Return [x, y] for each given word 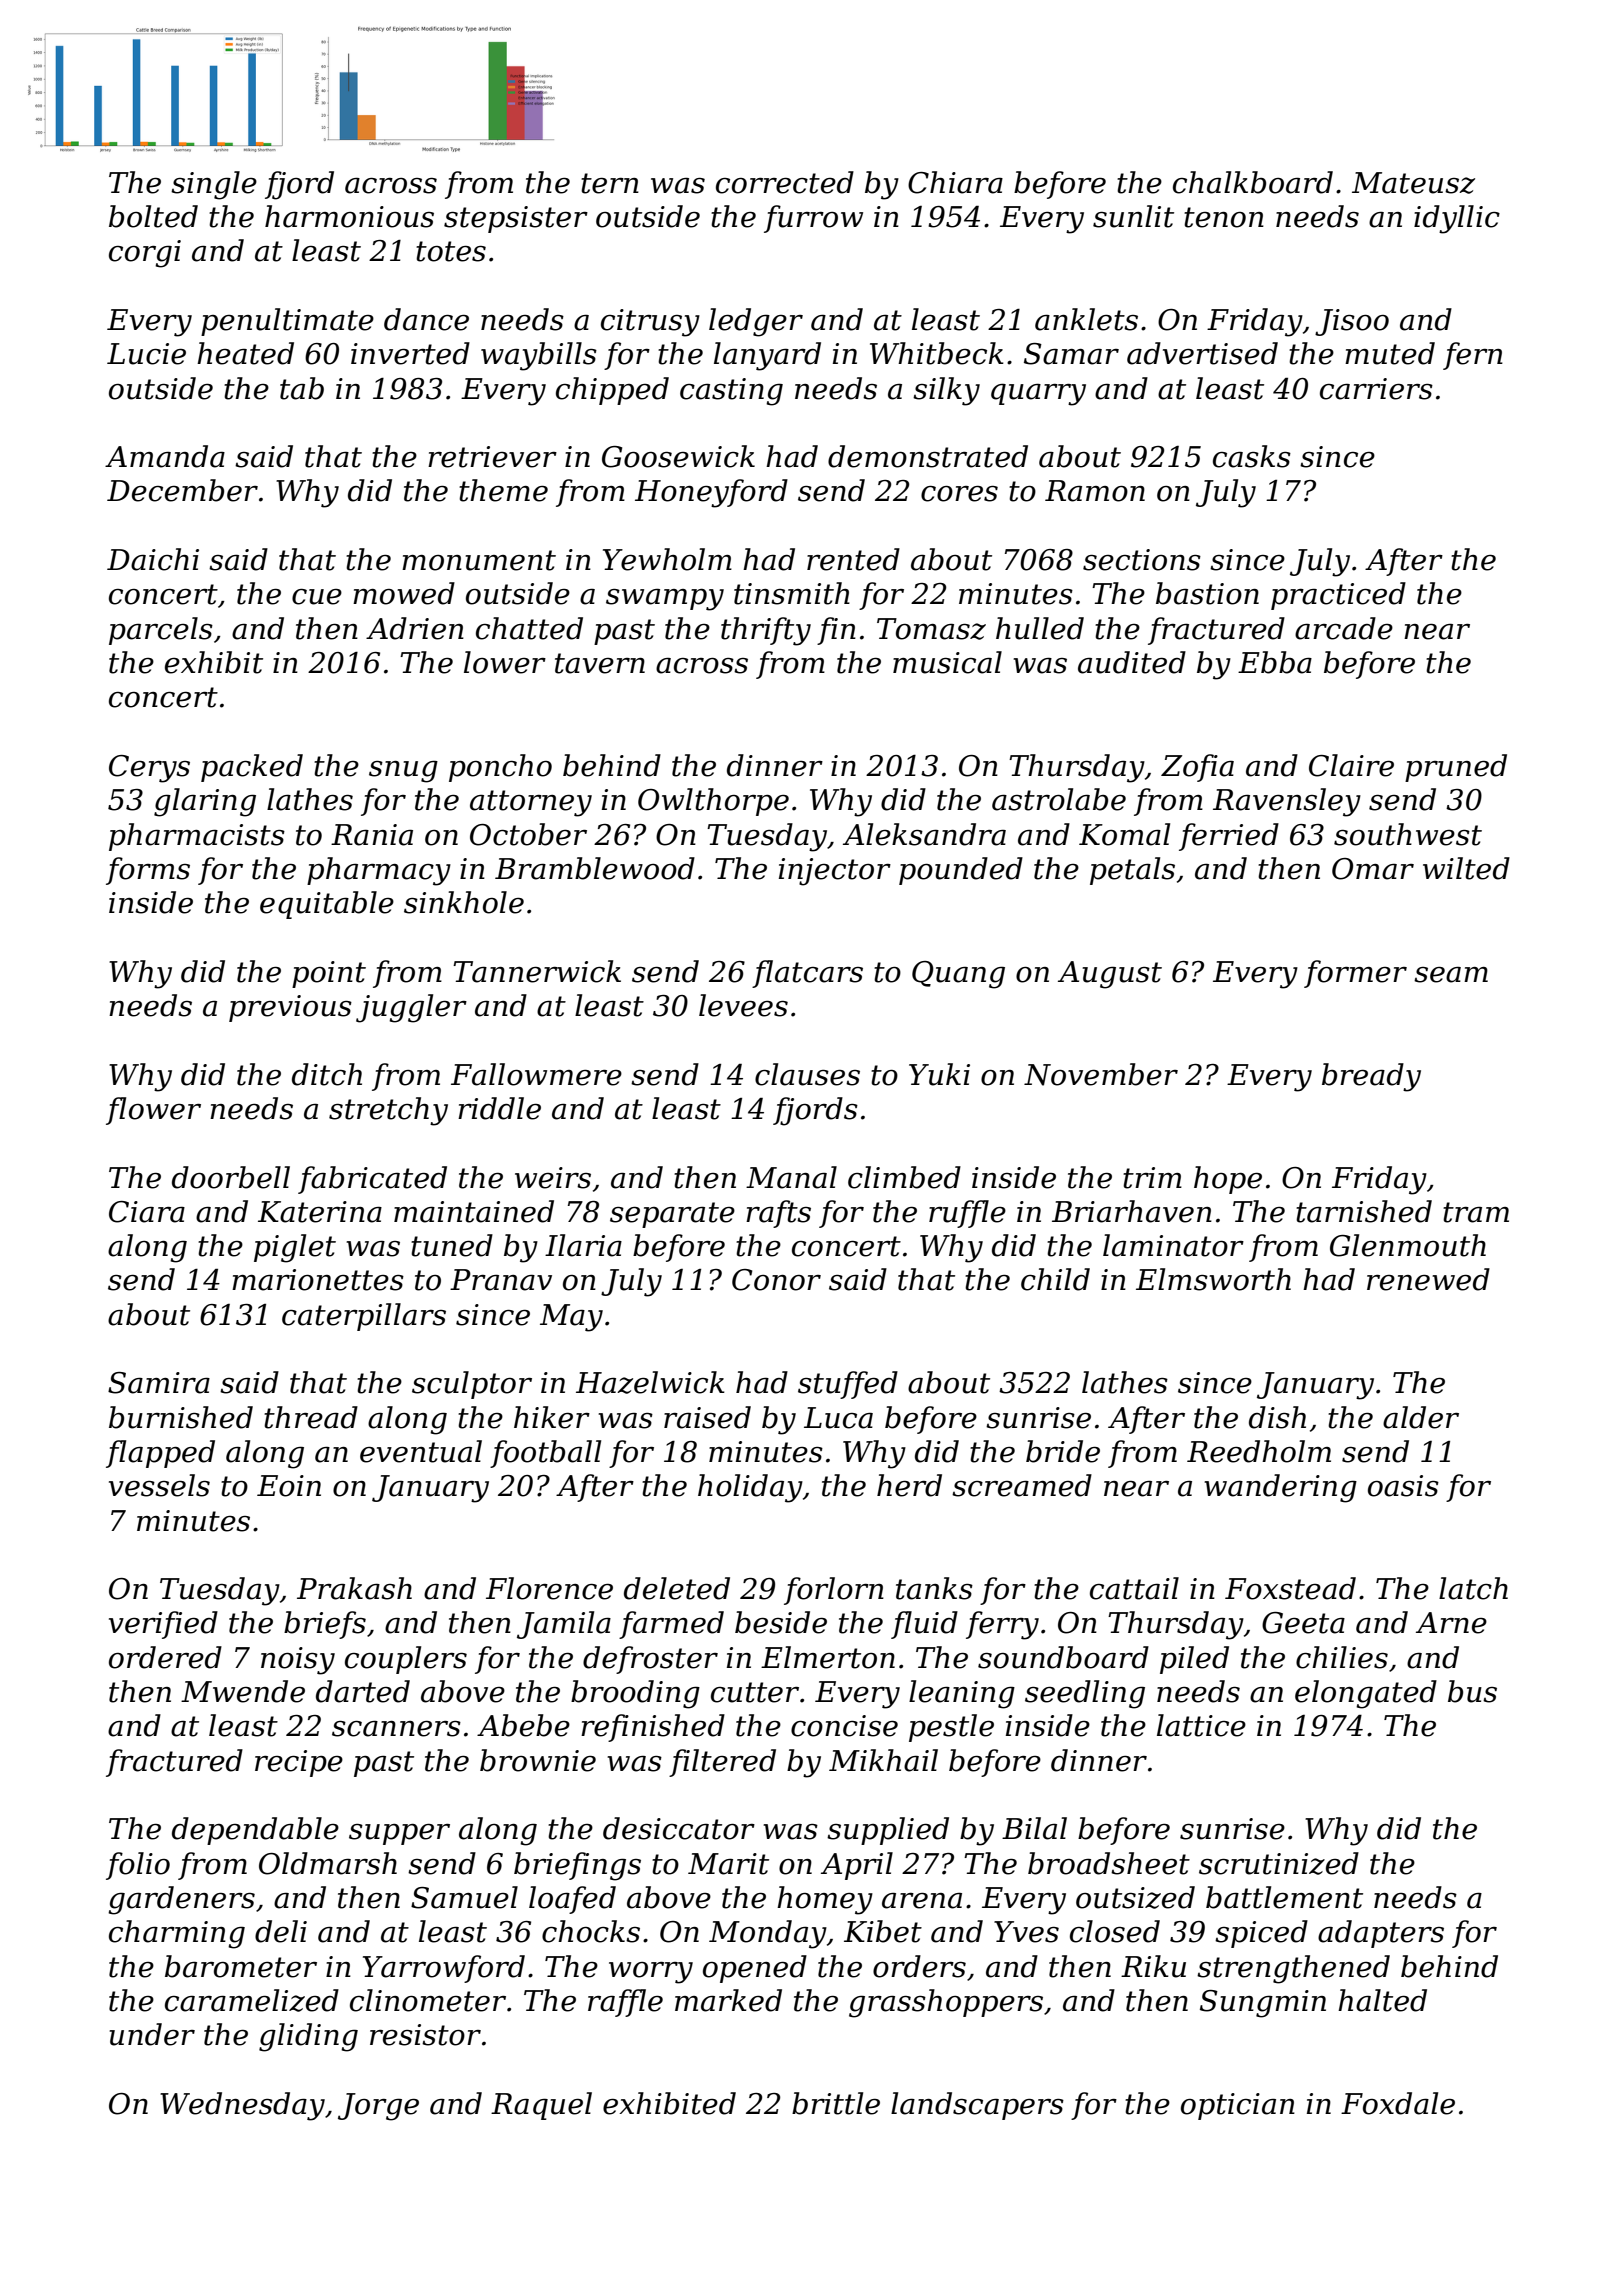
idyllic [1457, 219]
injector [835, 872]
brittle [836, 2103]
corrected [785, 182]
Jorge [378, 2107]
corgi [145, 254]
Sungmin [1263, 2004]
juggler [411, 1008]
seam [1451, 975]
